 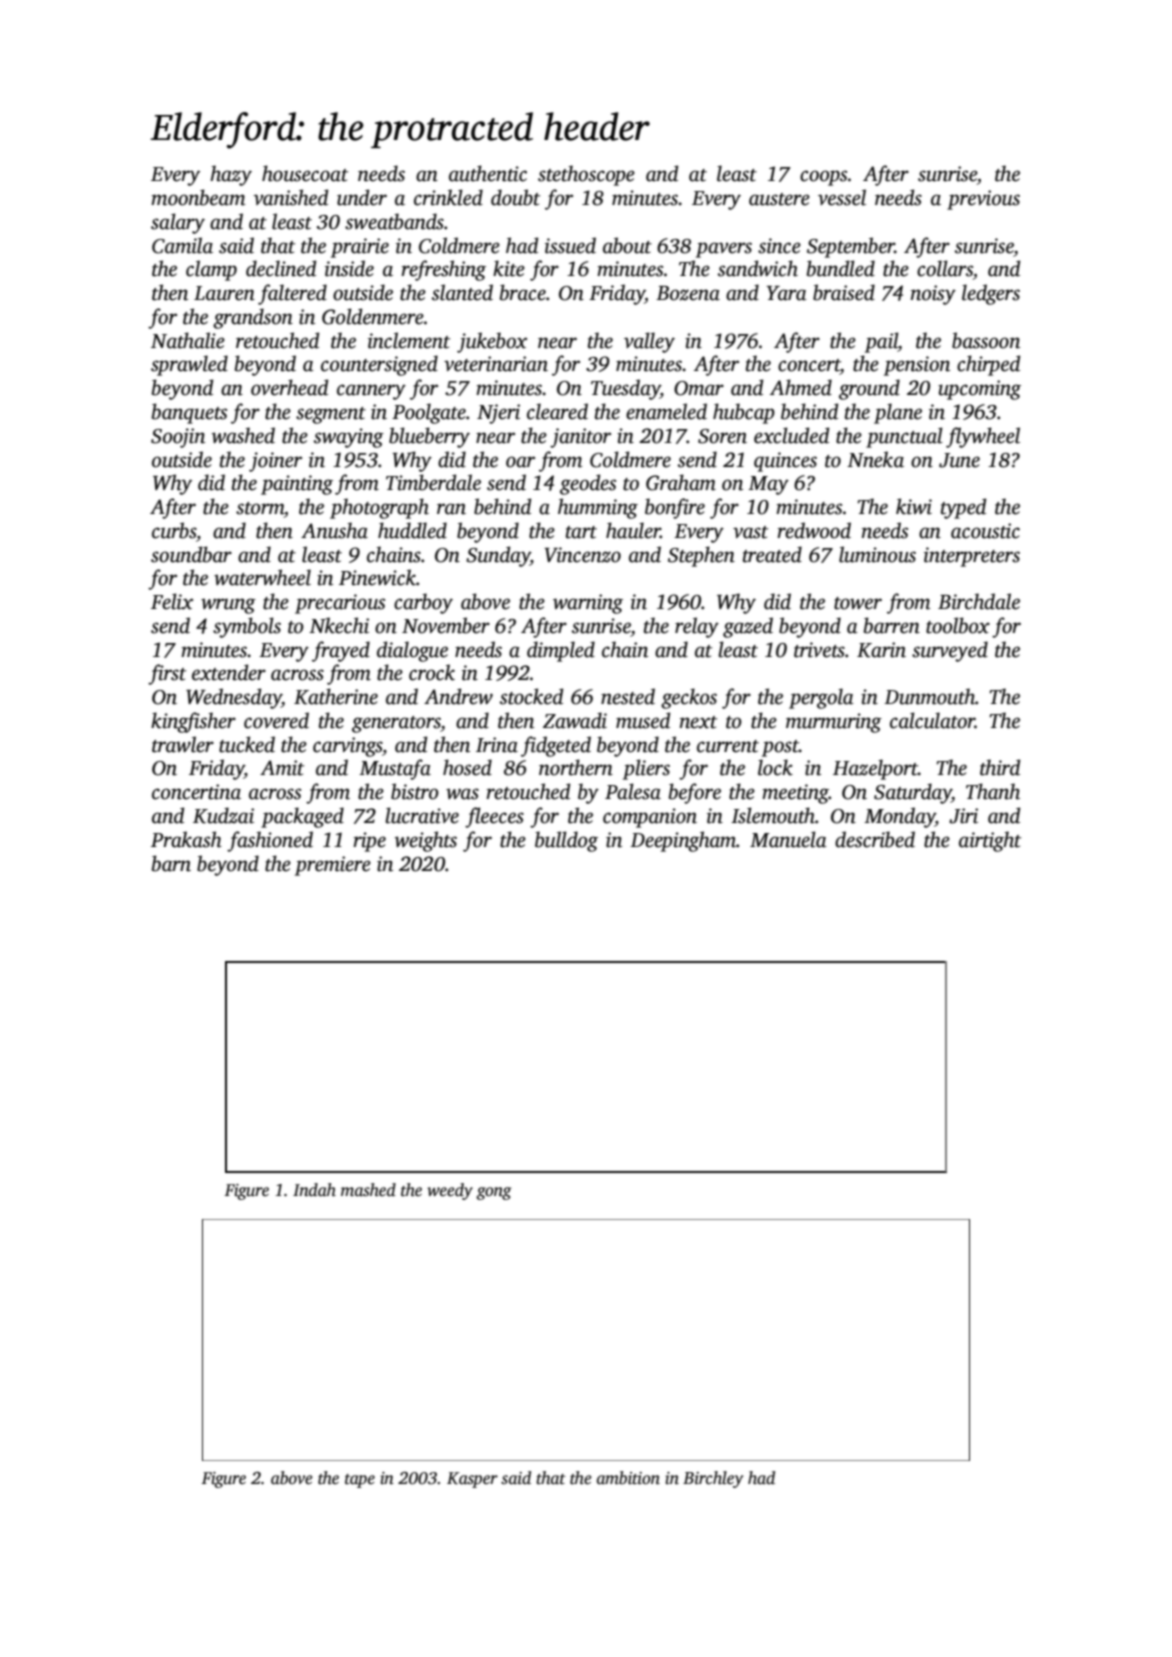 I want to click on Indah, so click(x=314, y=1190).
